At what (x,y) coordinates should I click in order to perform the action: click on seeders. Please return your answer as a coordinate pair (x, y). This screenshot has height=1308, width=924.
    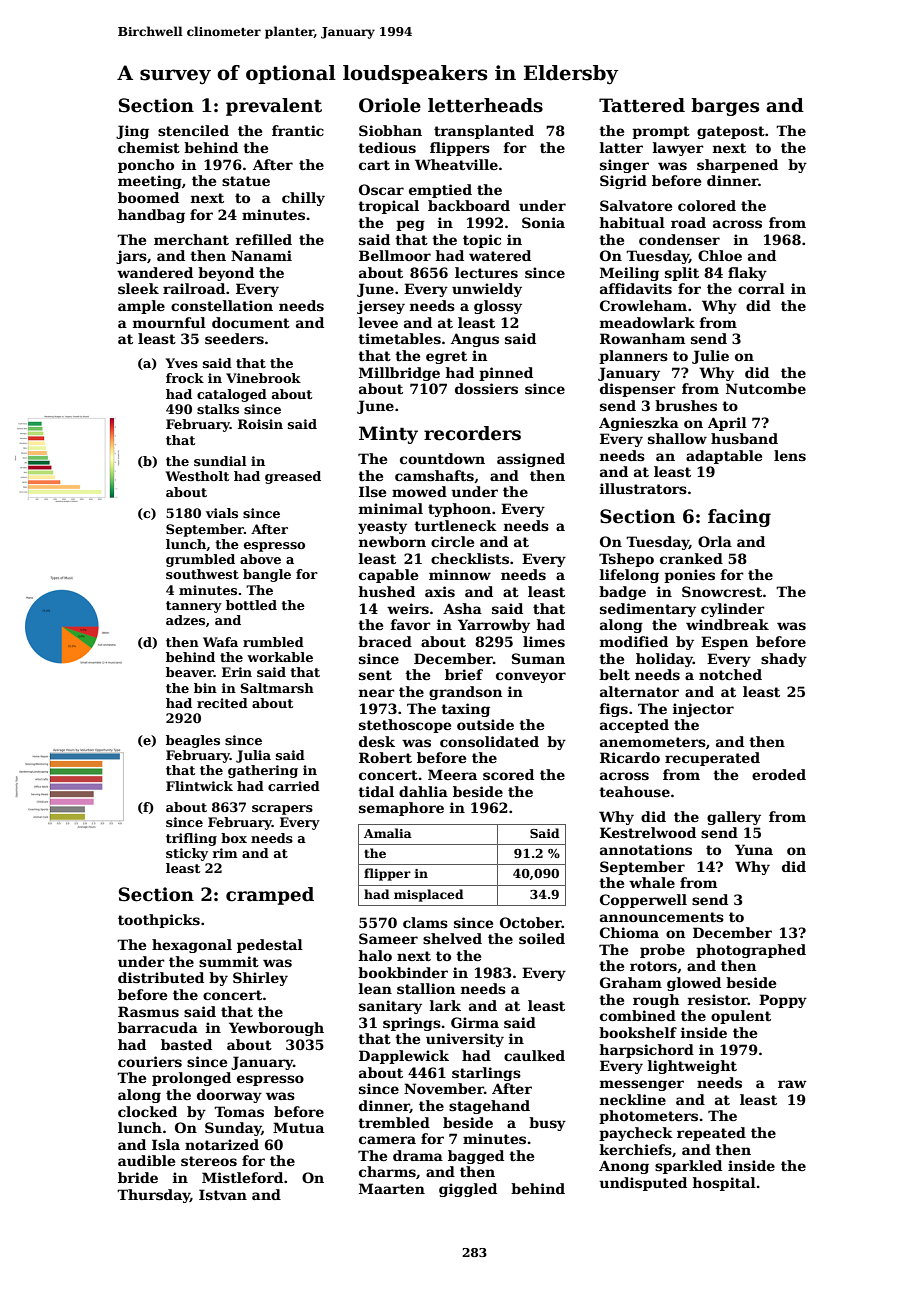
    Looking at the image, I should click on (234, 338).
